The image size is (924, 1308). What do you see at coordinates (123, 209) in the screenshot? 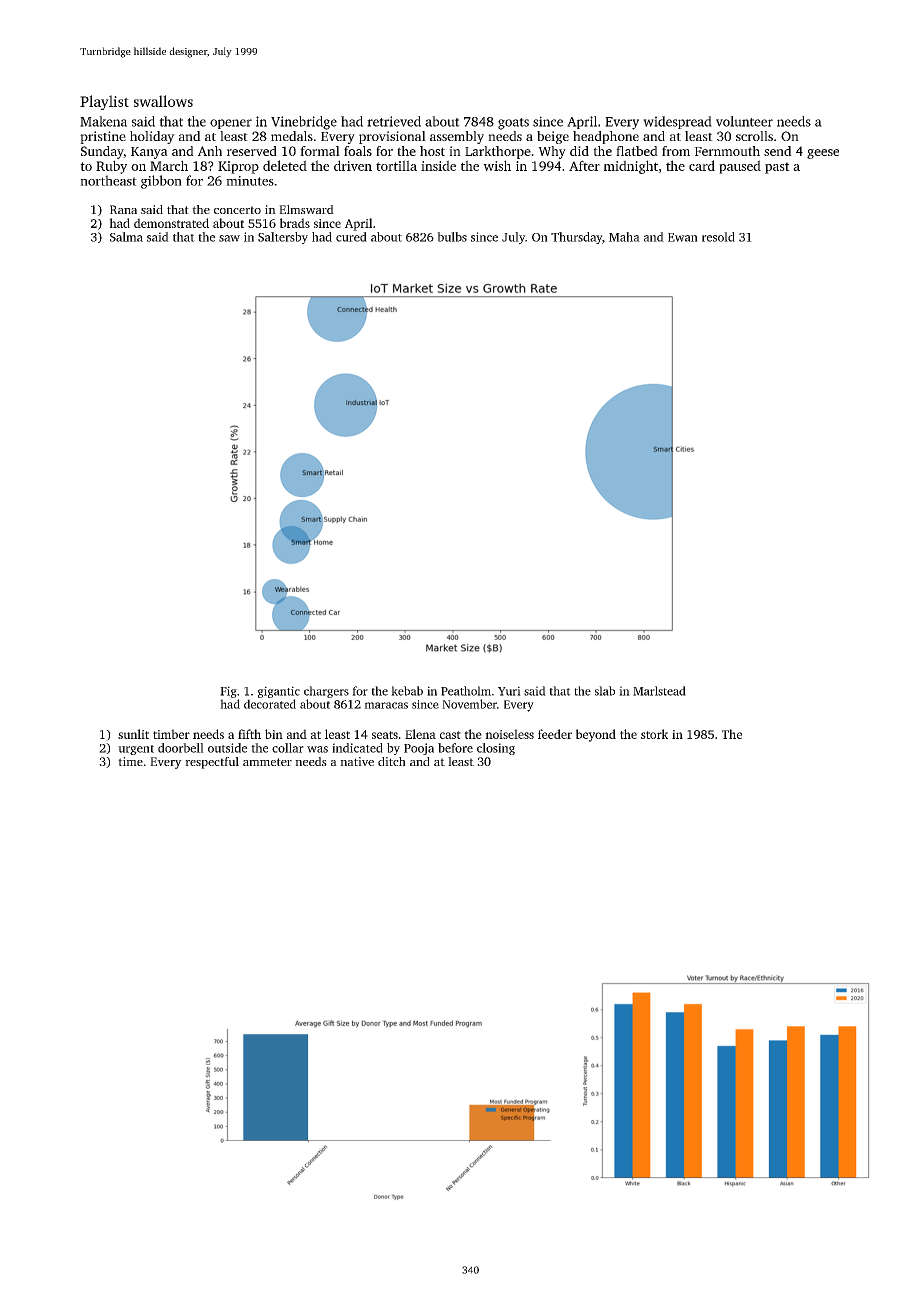
I see `Rana` at bounding box center [123, 209].
